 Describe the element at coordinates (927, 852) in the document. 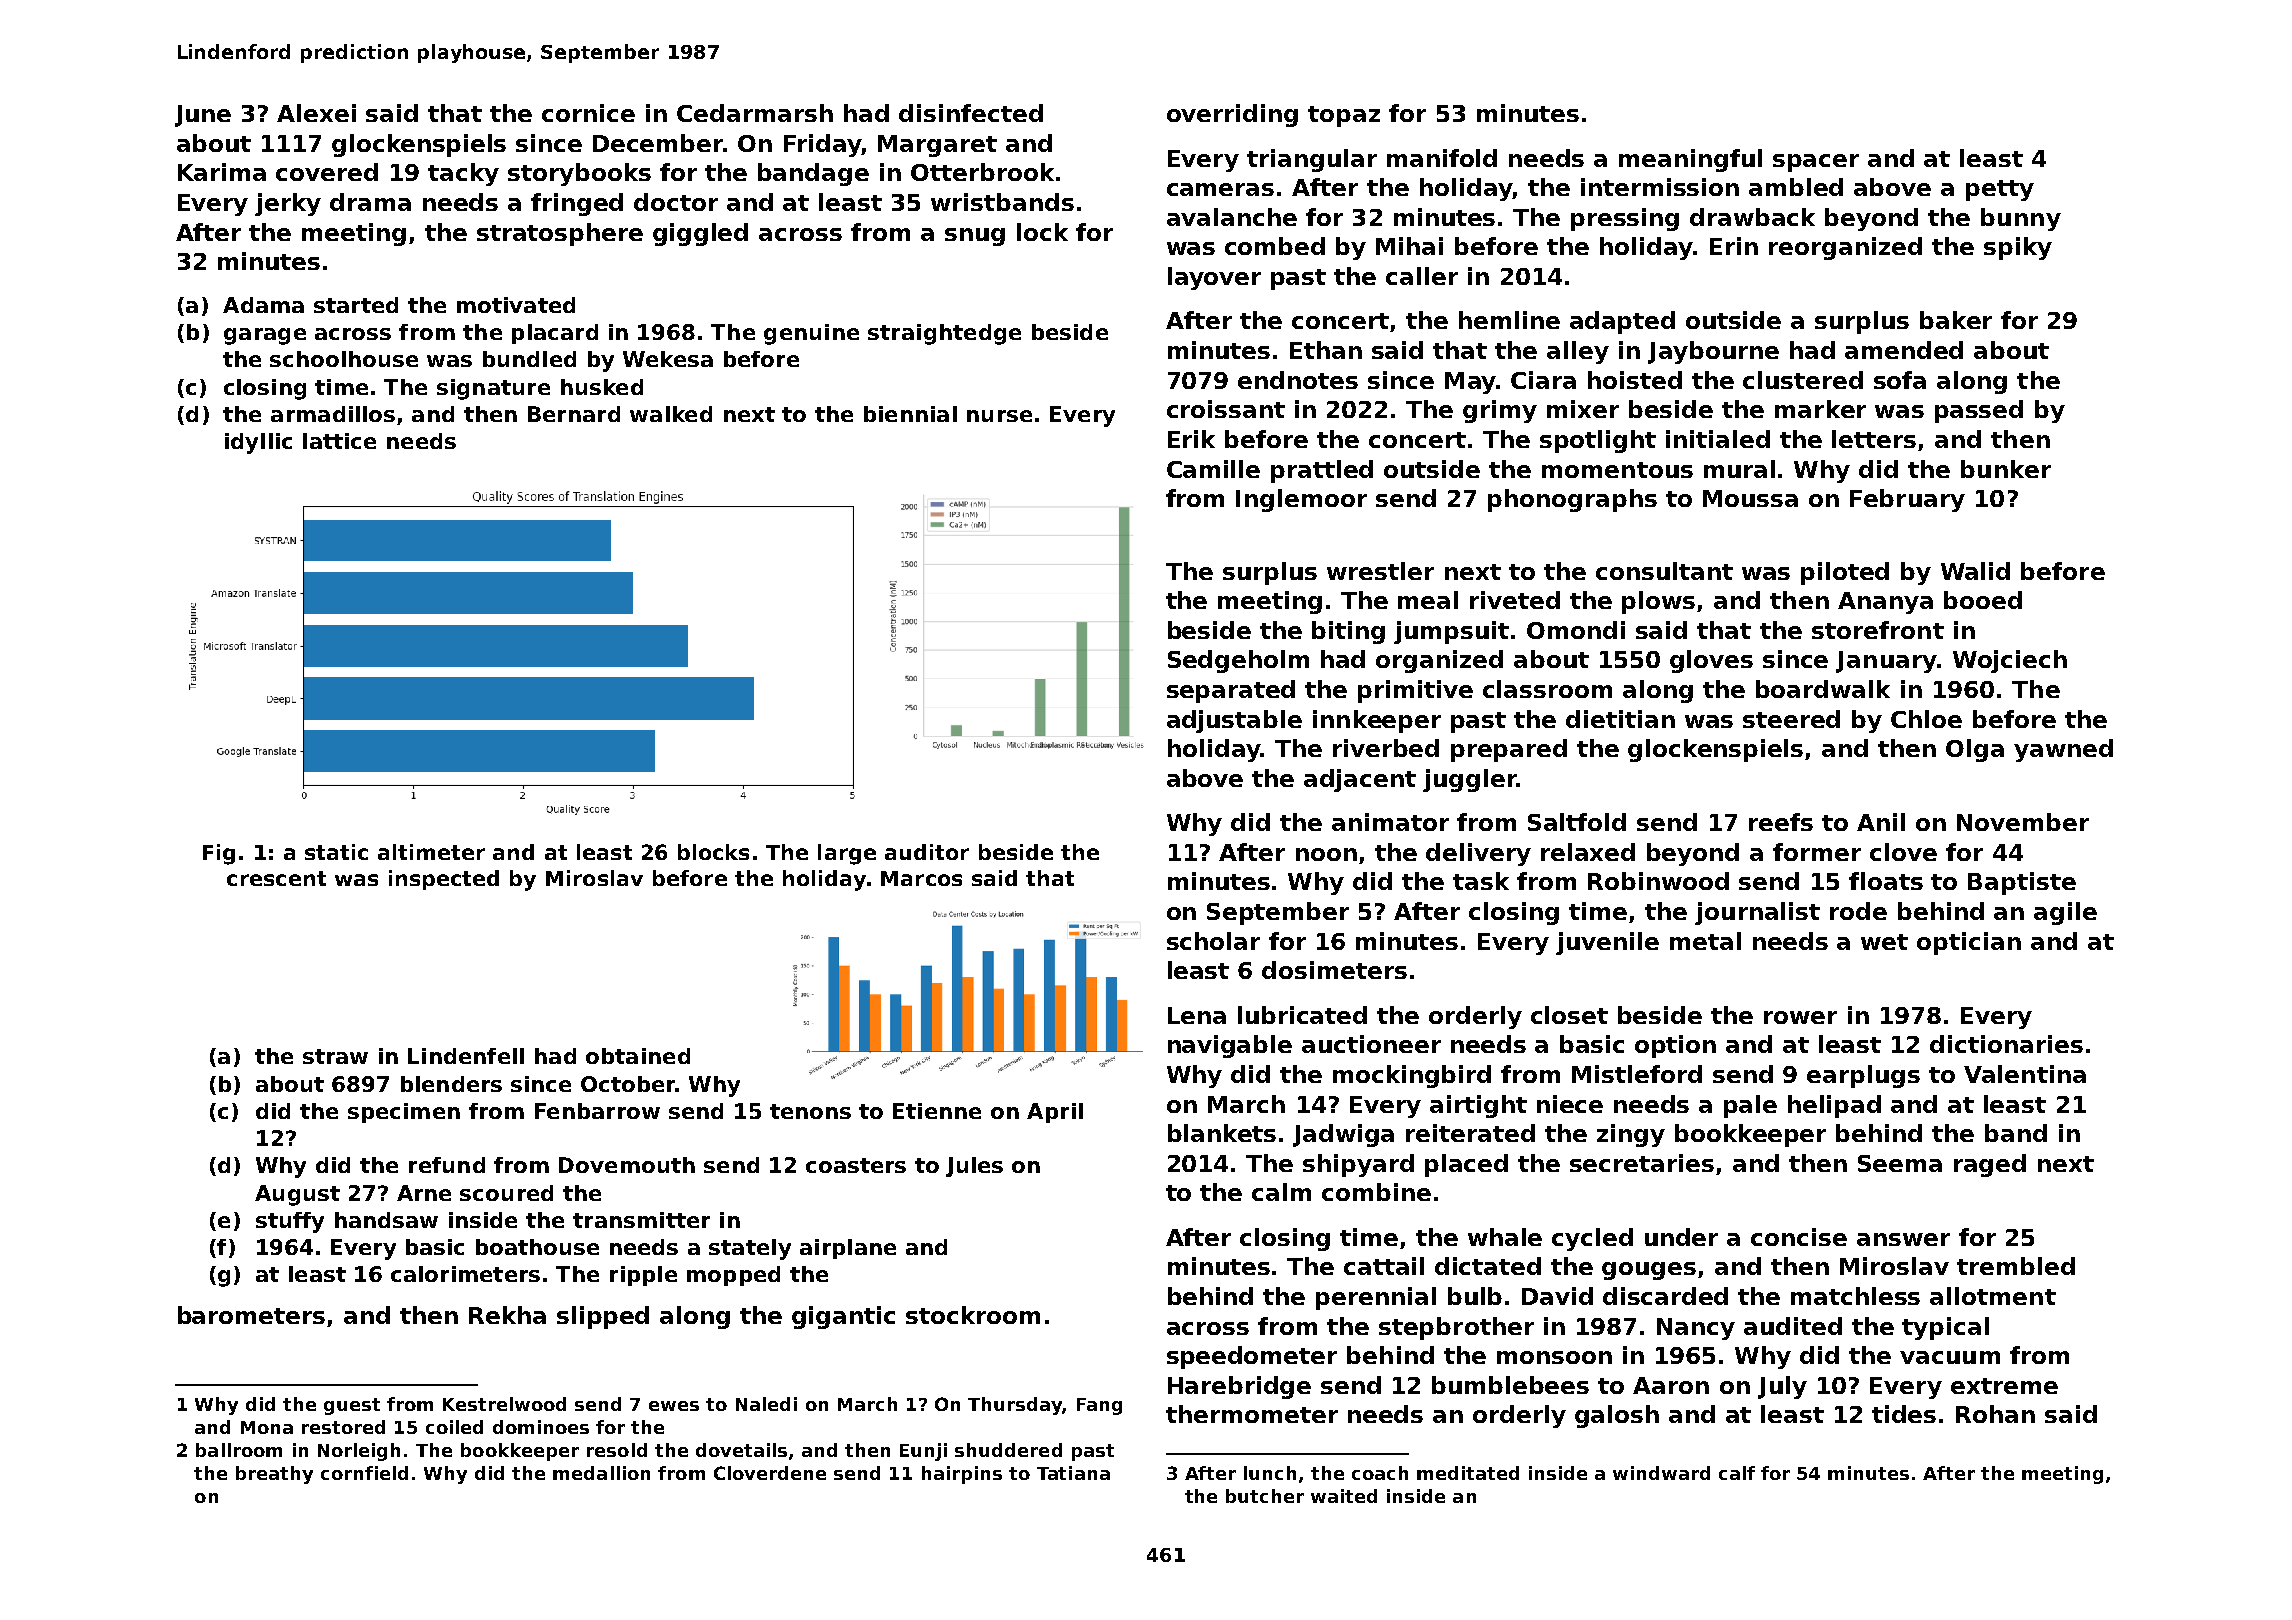

I see `auditor` at that location.
